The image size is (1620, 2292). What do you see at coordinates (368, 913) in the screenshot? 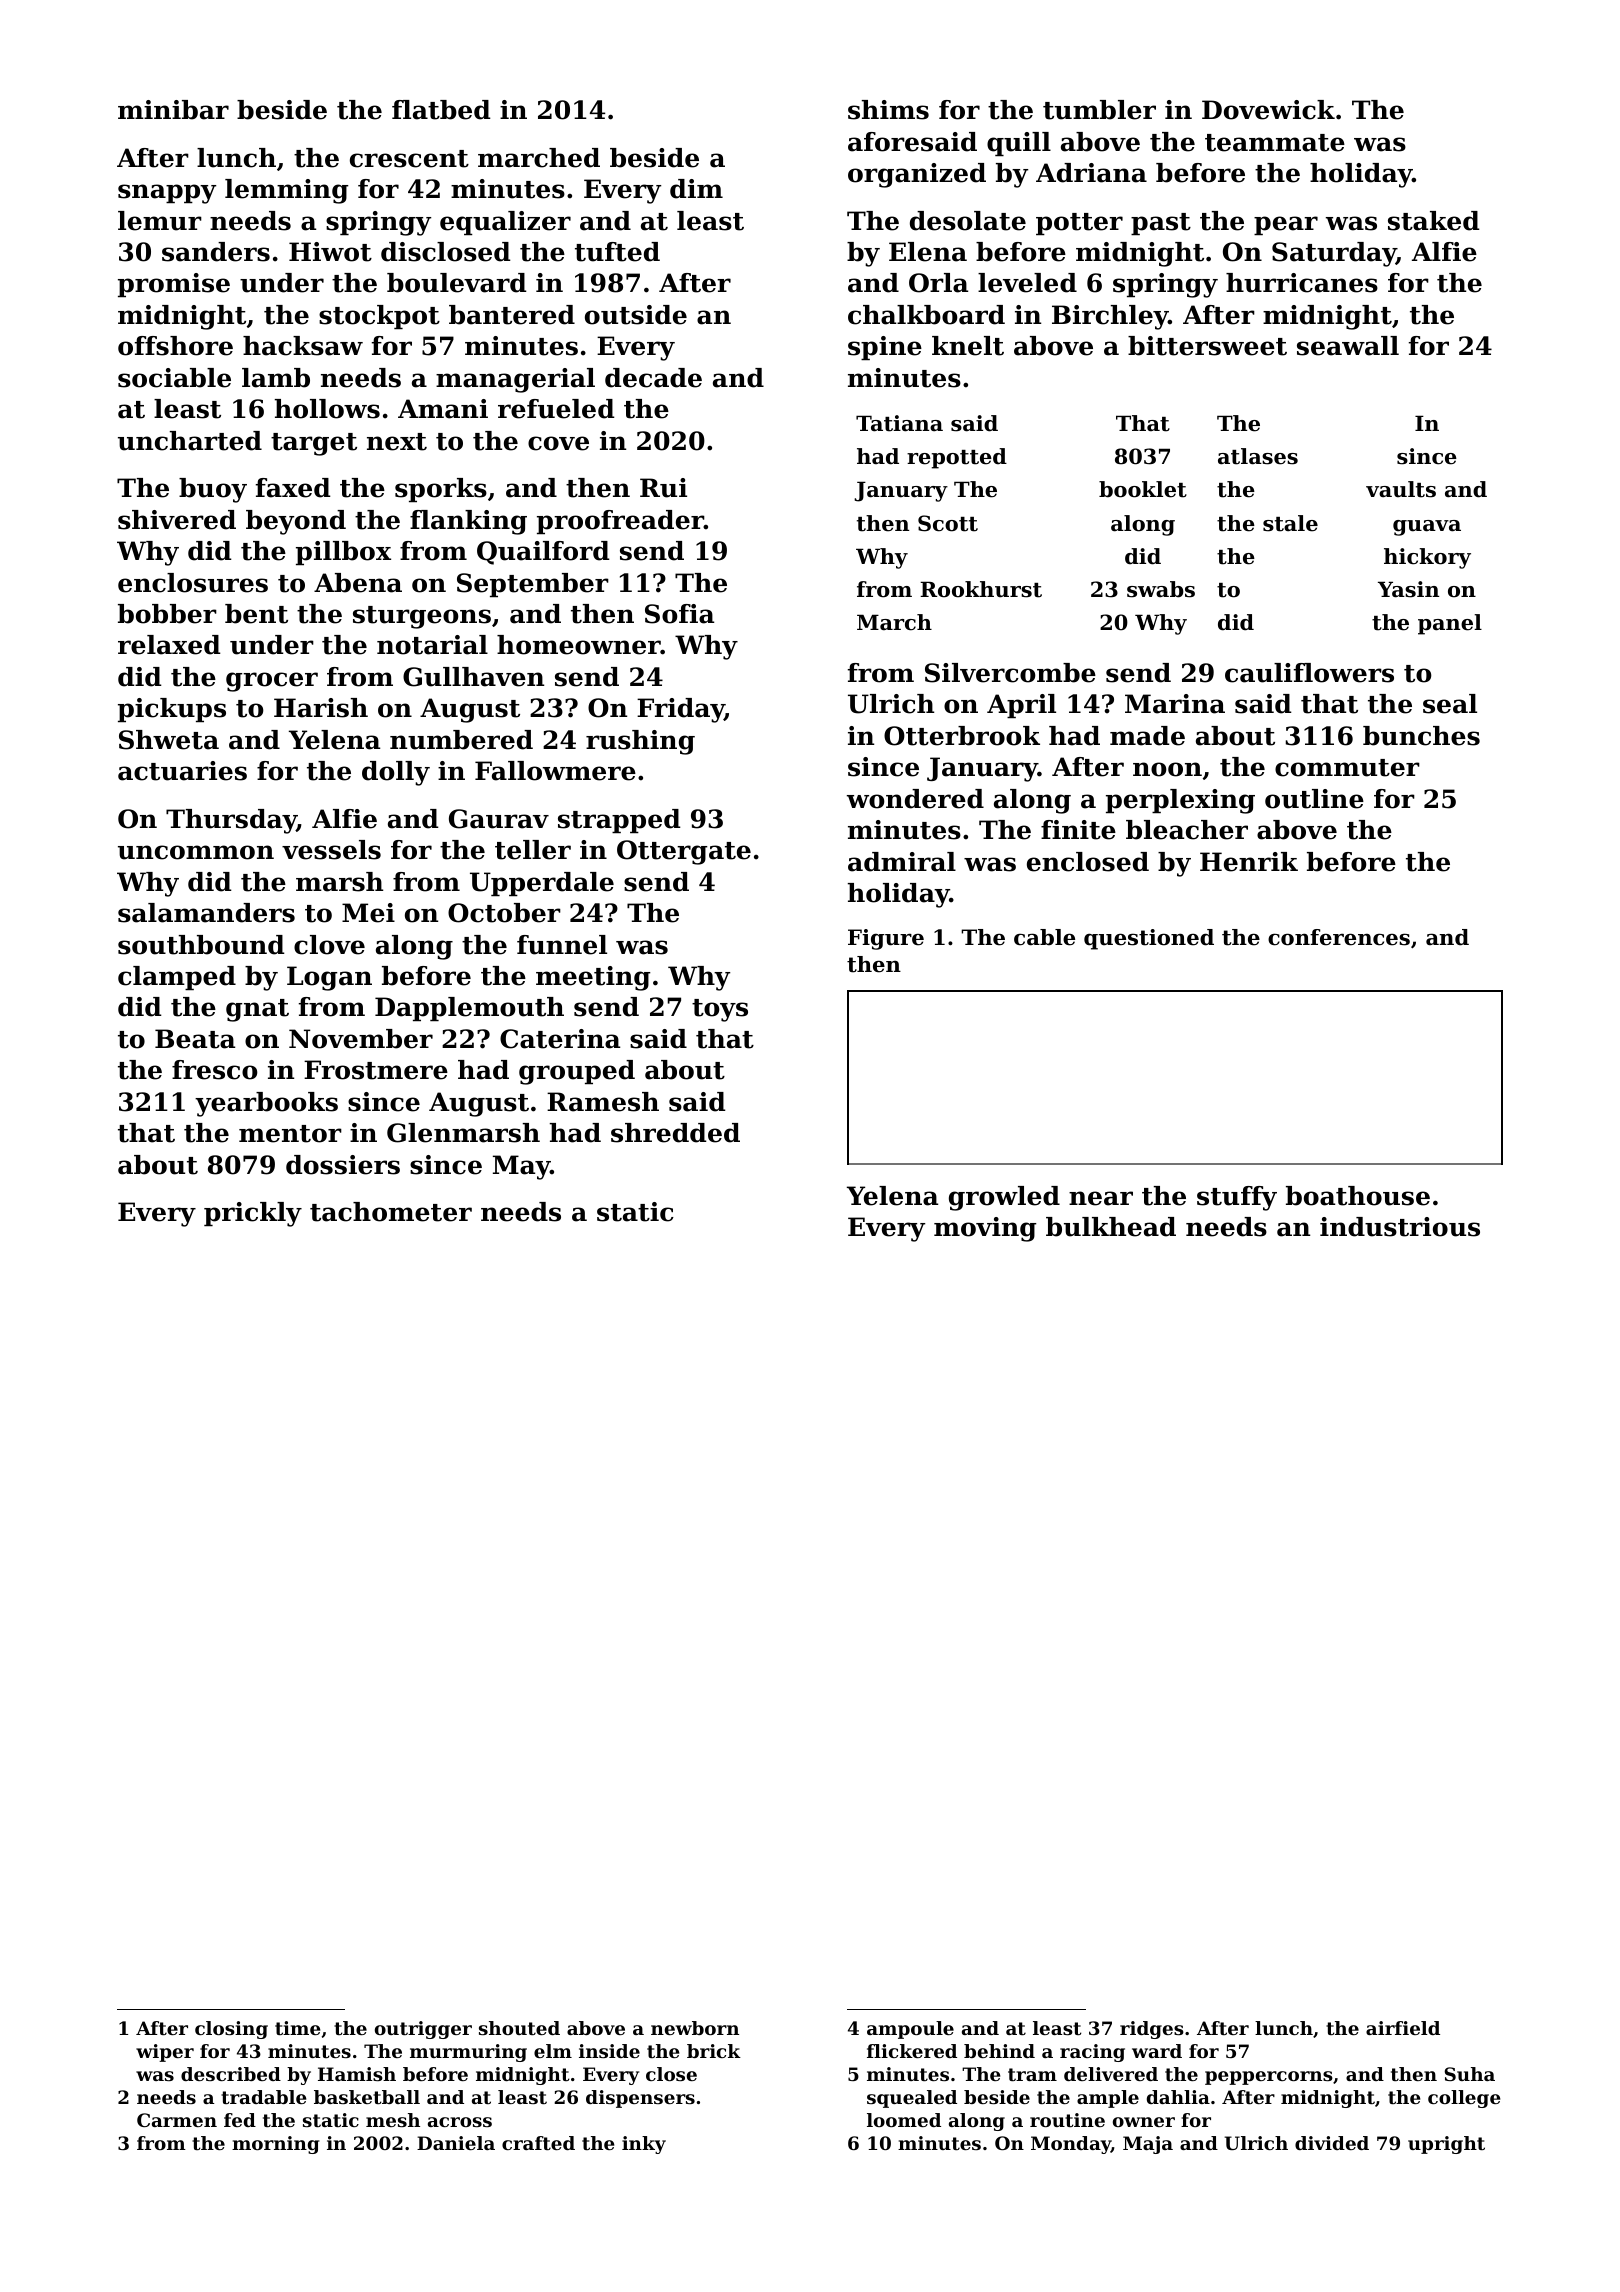
I see `Mei` at bounding box center [368, 913].
